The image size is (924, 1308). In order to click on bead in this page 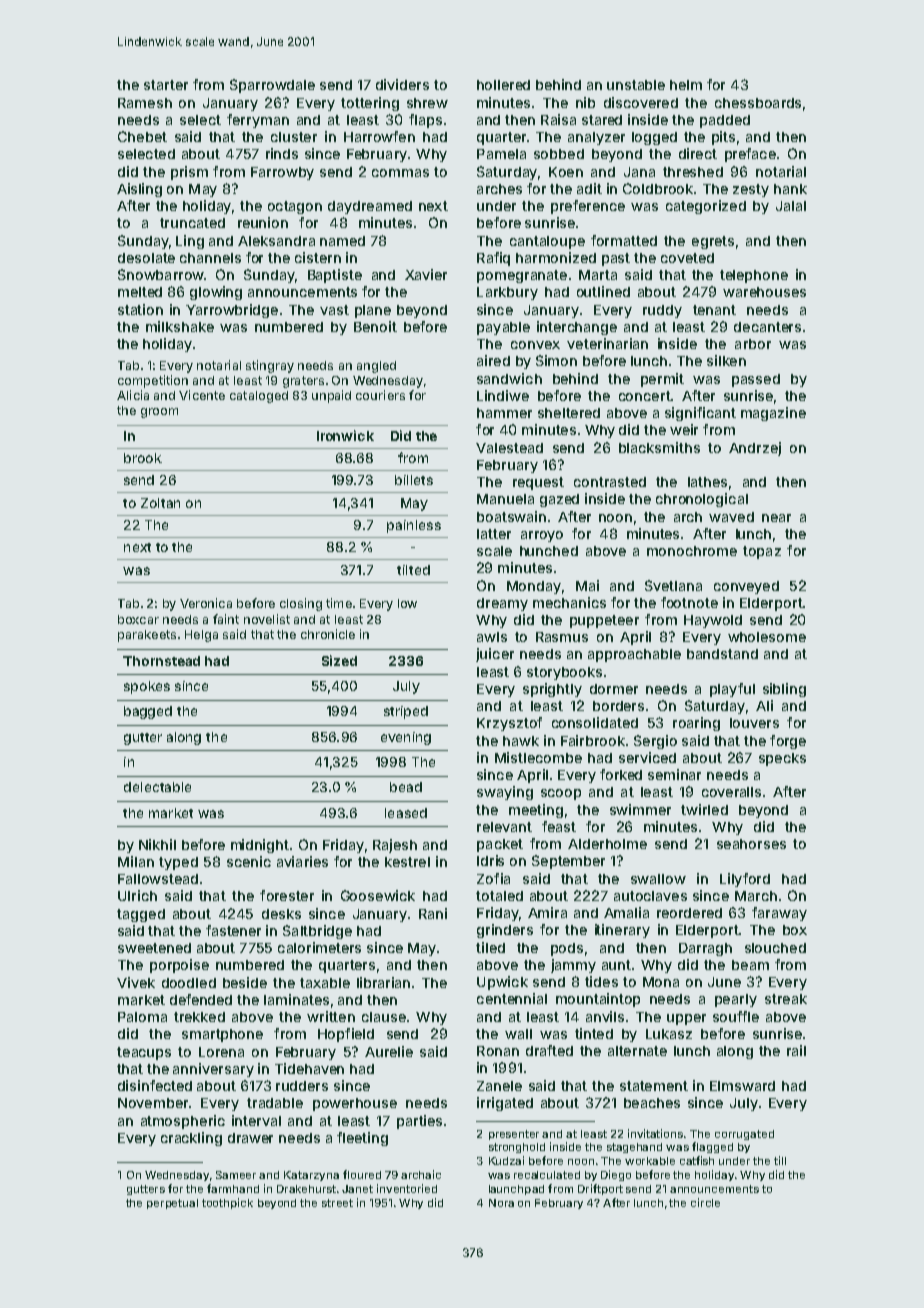, I will do `click(406, 787)`.
